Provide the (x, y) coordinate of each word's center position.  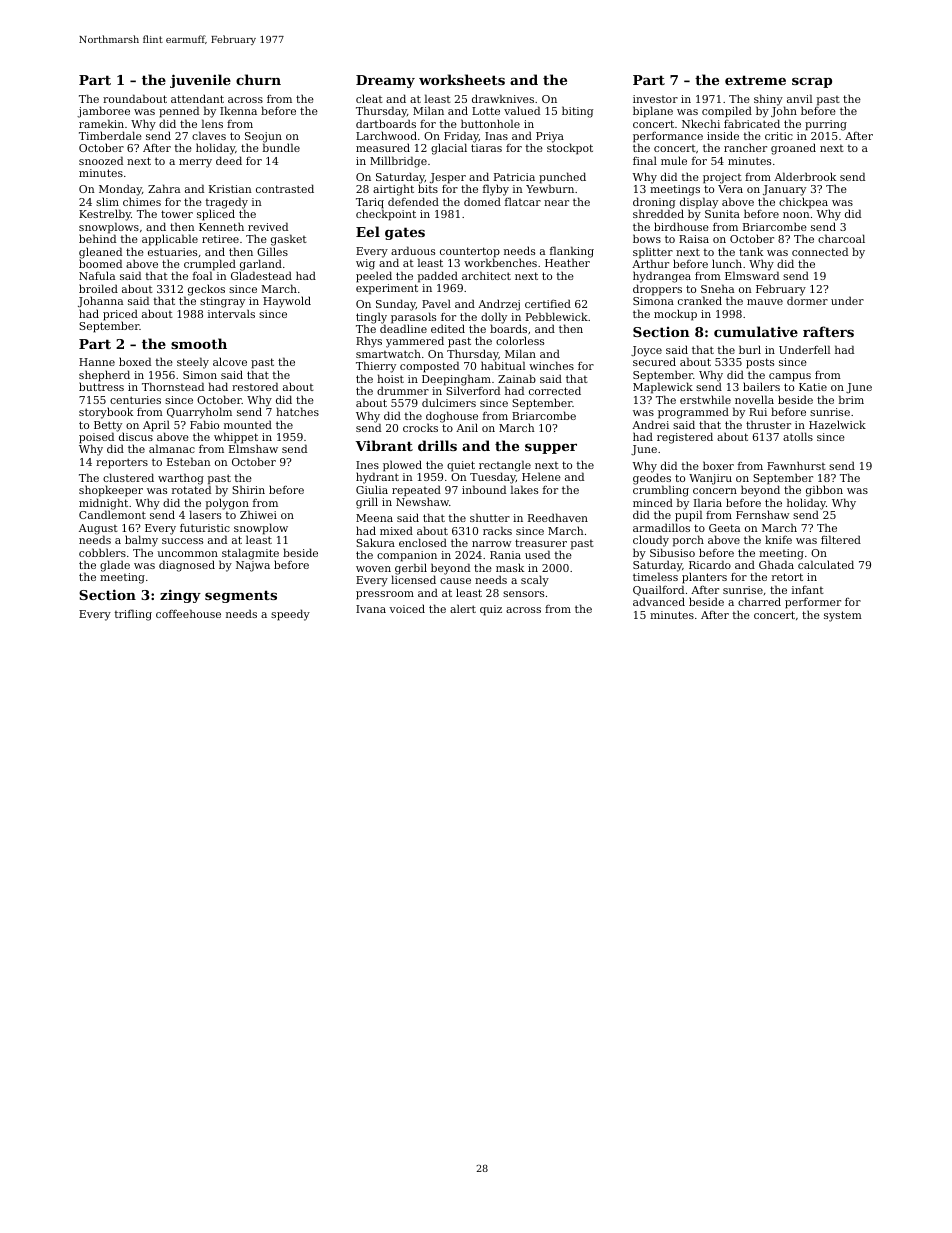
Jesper (448, 179)
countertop (470, 252)
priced (120, 315)
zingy (180, 596)
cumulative (756, 331)
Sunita (722, 214)
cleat (369, 98)
